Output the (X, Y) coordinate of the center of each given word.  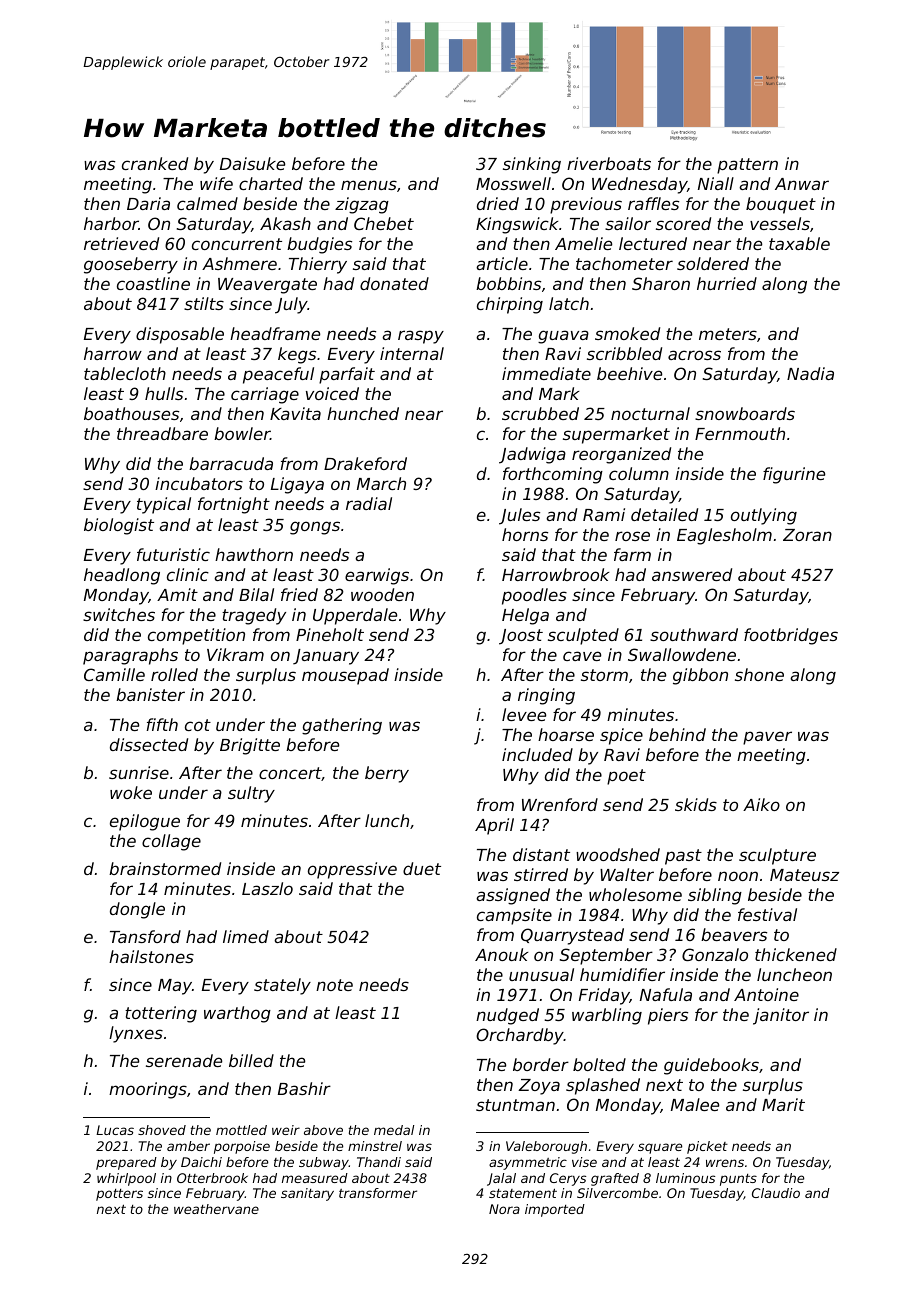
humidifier (622, 974)
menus (369, 185)
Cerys (568, 1179)
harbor (111, 223)
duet (422, 868)
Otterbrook (212, 1178)
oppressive (352, 870)
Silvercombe (617, 1193)
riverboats (609, 163)
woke (131, 792)
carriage (265, 395)
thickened (796, 954)
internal (412, 353)
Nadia (810, 373)
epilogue (145, 822)
